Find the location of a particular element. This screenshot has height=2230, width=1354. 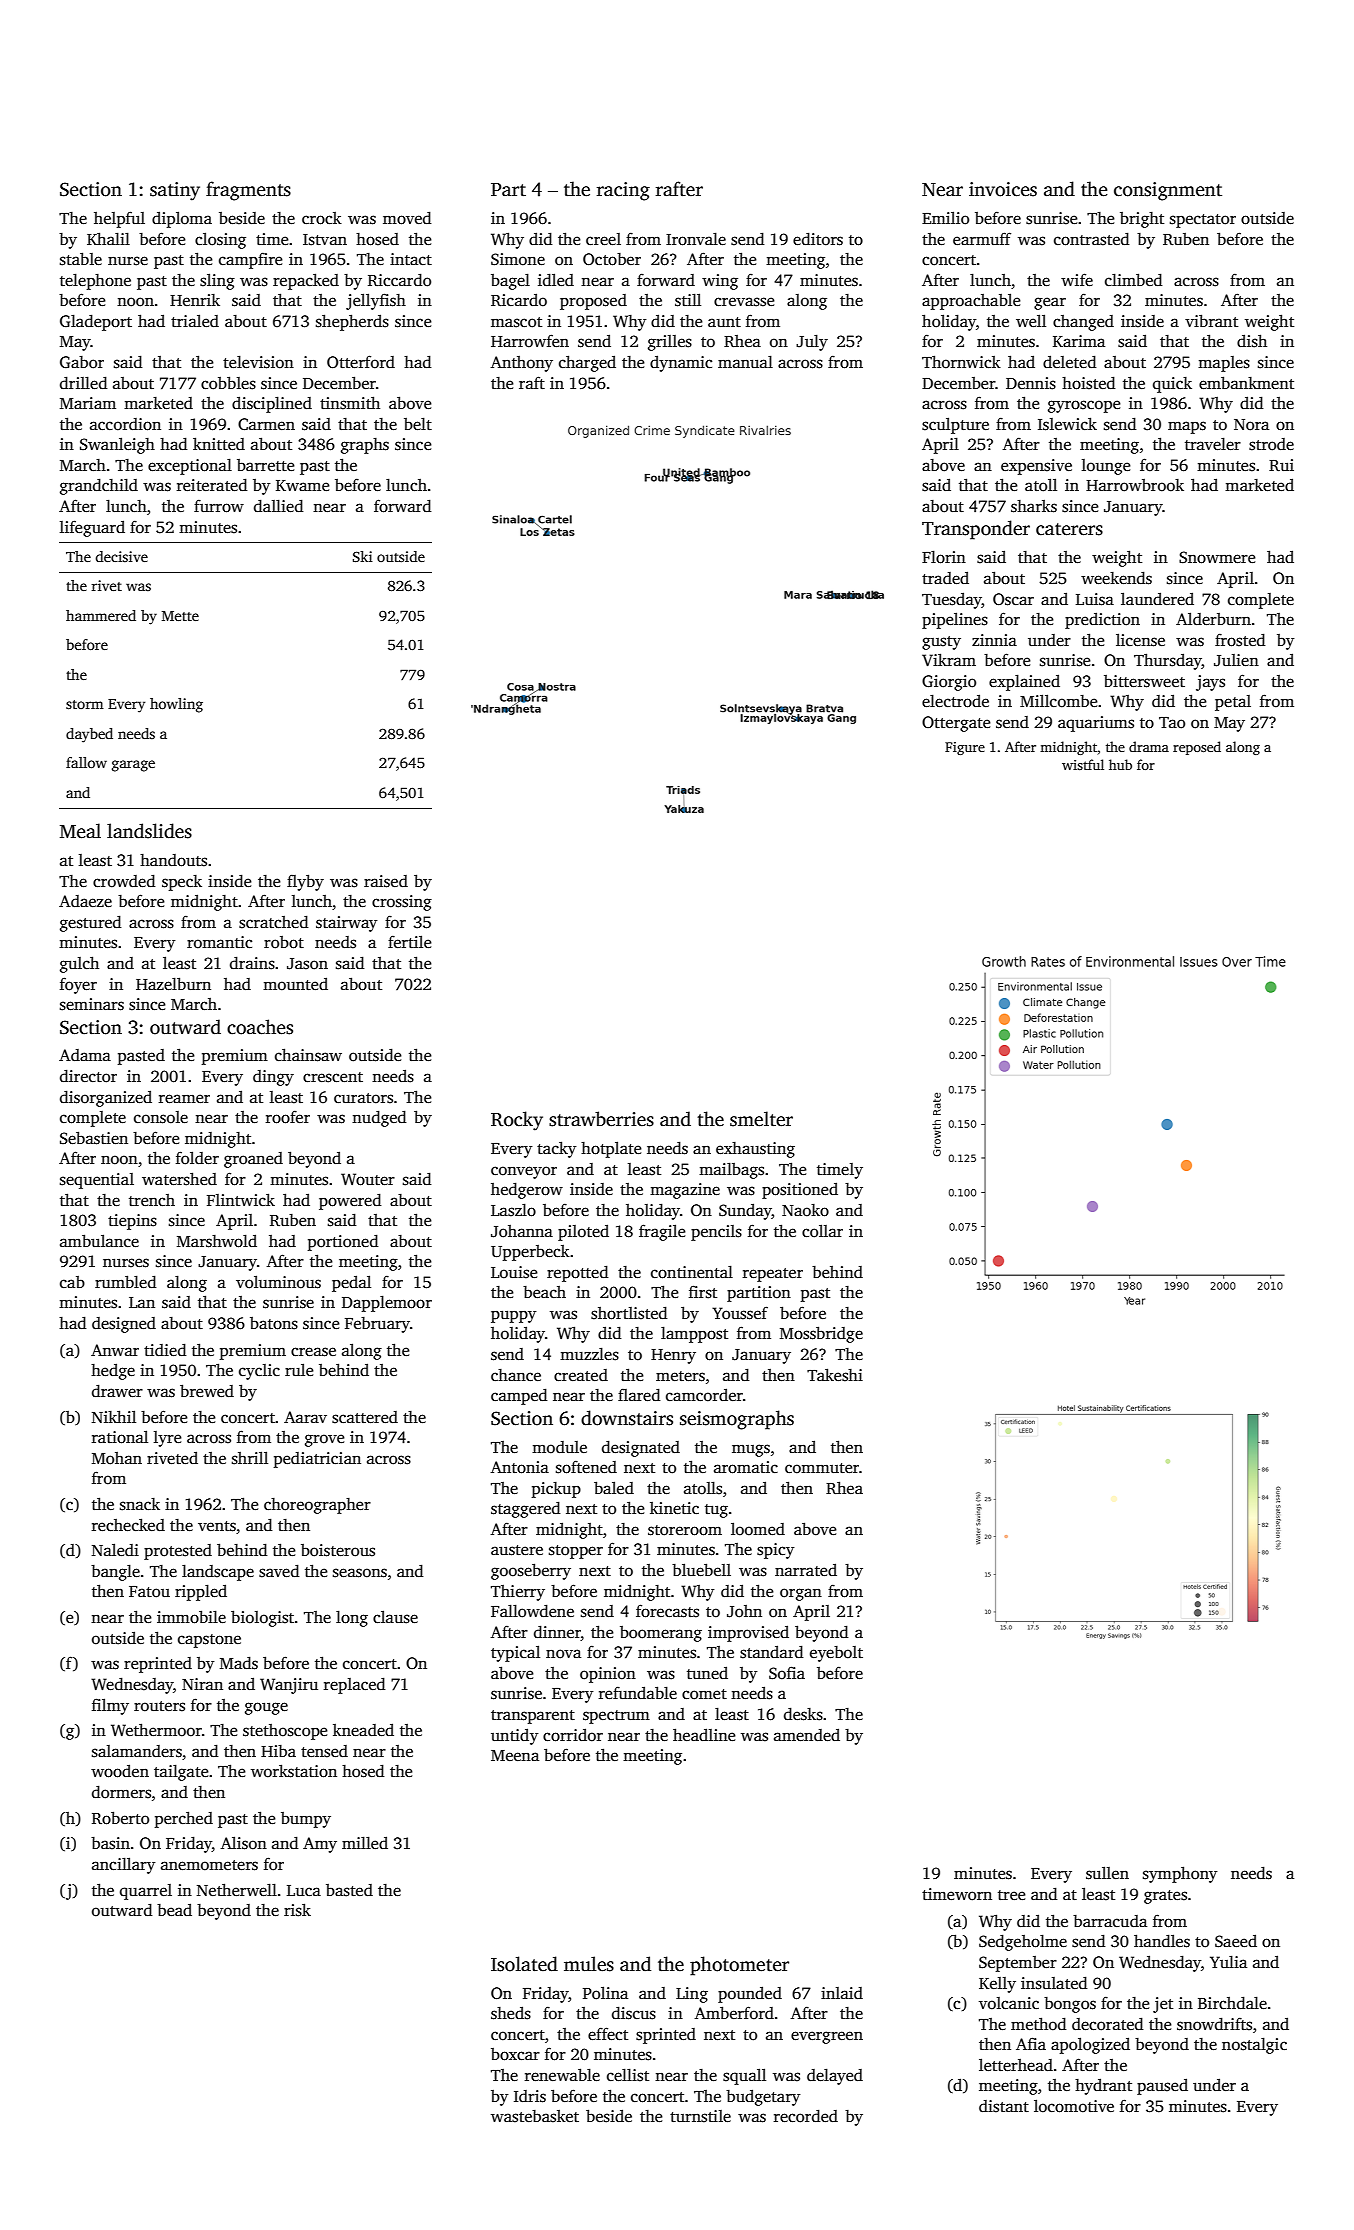

Florin is located at coordinates (944, 557).
